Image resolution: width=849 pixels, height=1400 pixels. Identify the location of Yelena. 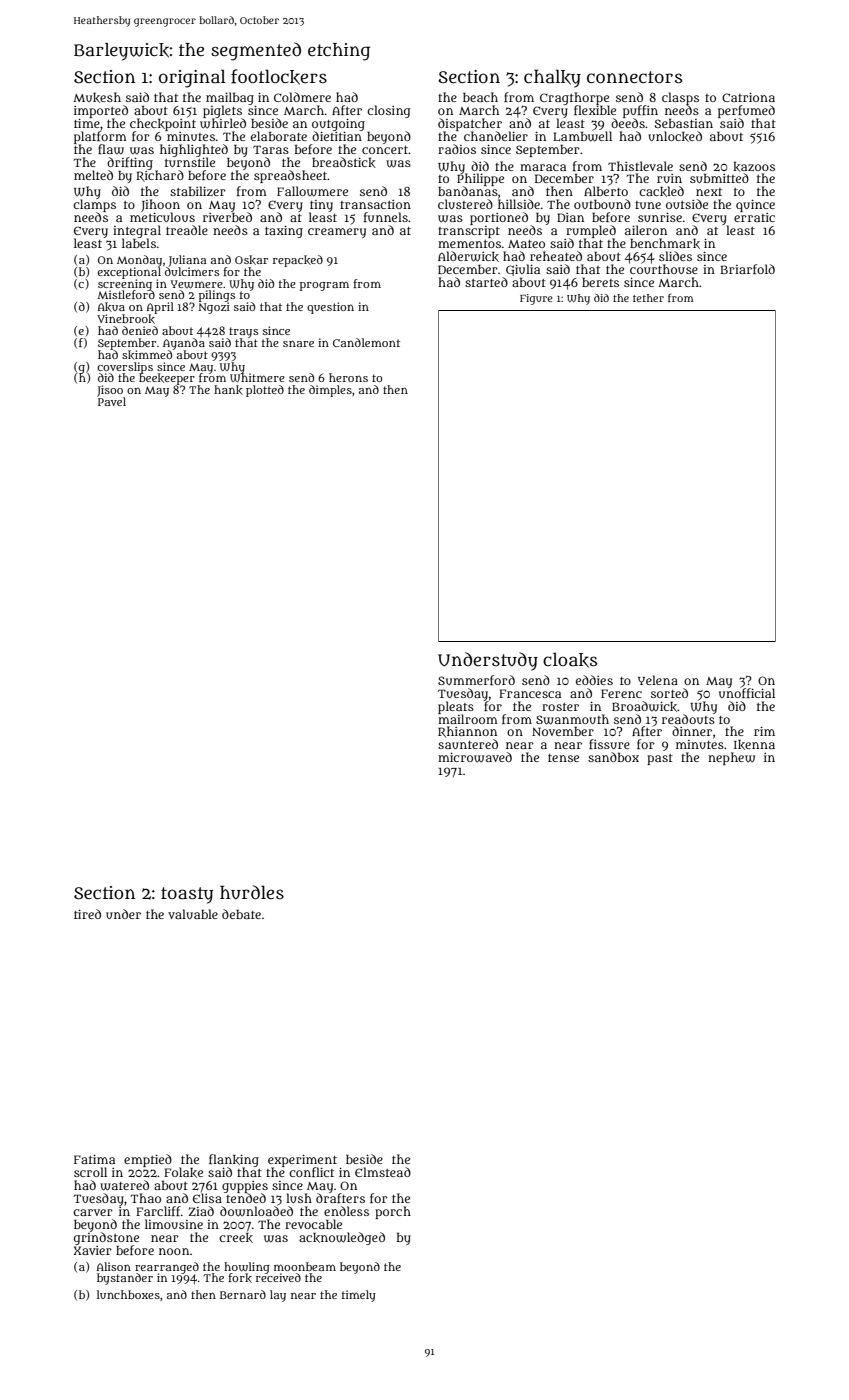
(658, 680).
